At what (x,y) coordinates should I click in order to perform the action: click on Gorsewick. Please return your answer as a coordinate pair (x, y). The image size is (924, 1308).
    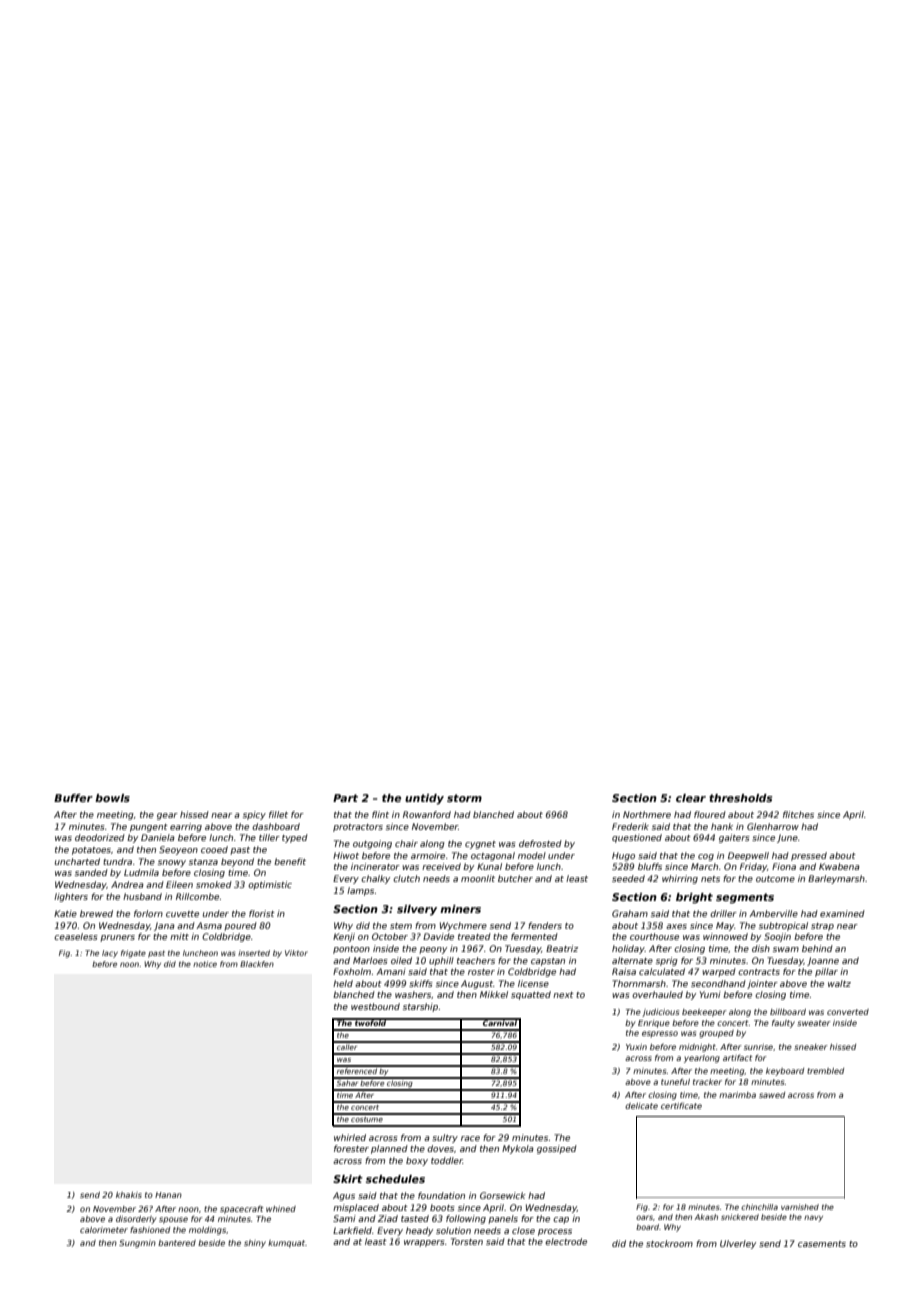
    Looking at the image, I should click on (503, 1195).
